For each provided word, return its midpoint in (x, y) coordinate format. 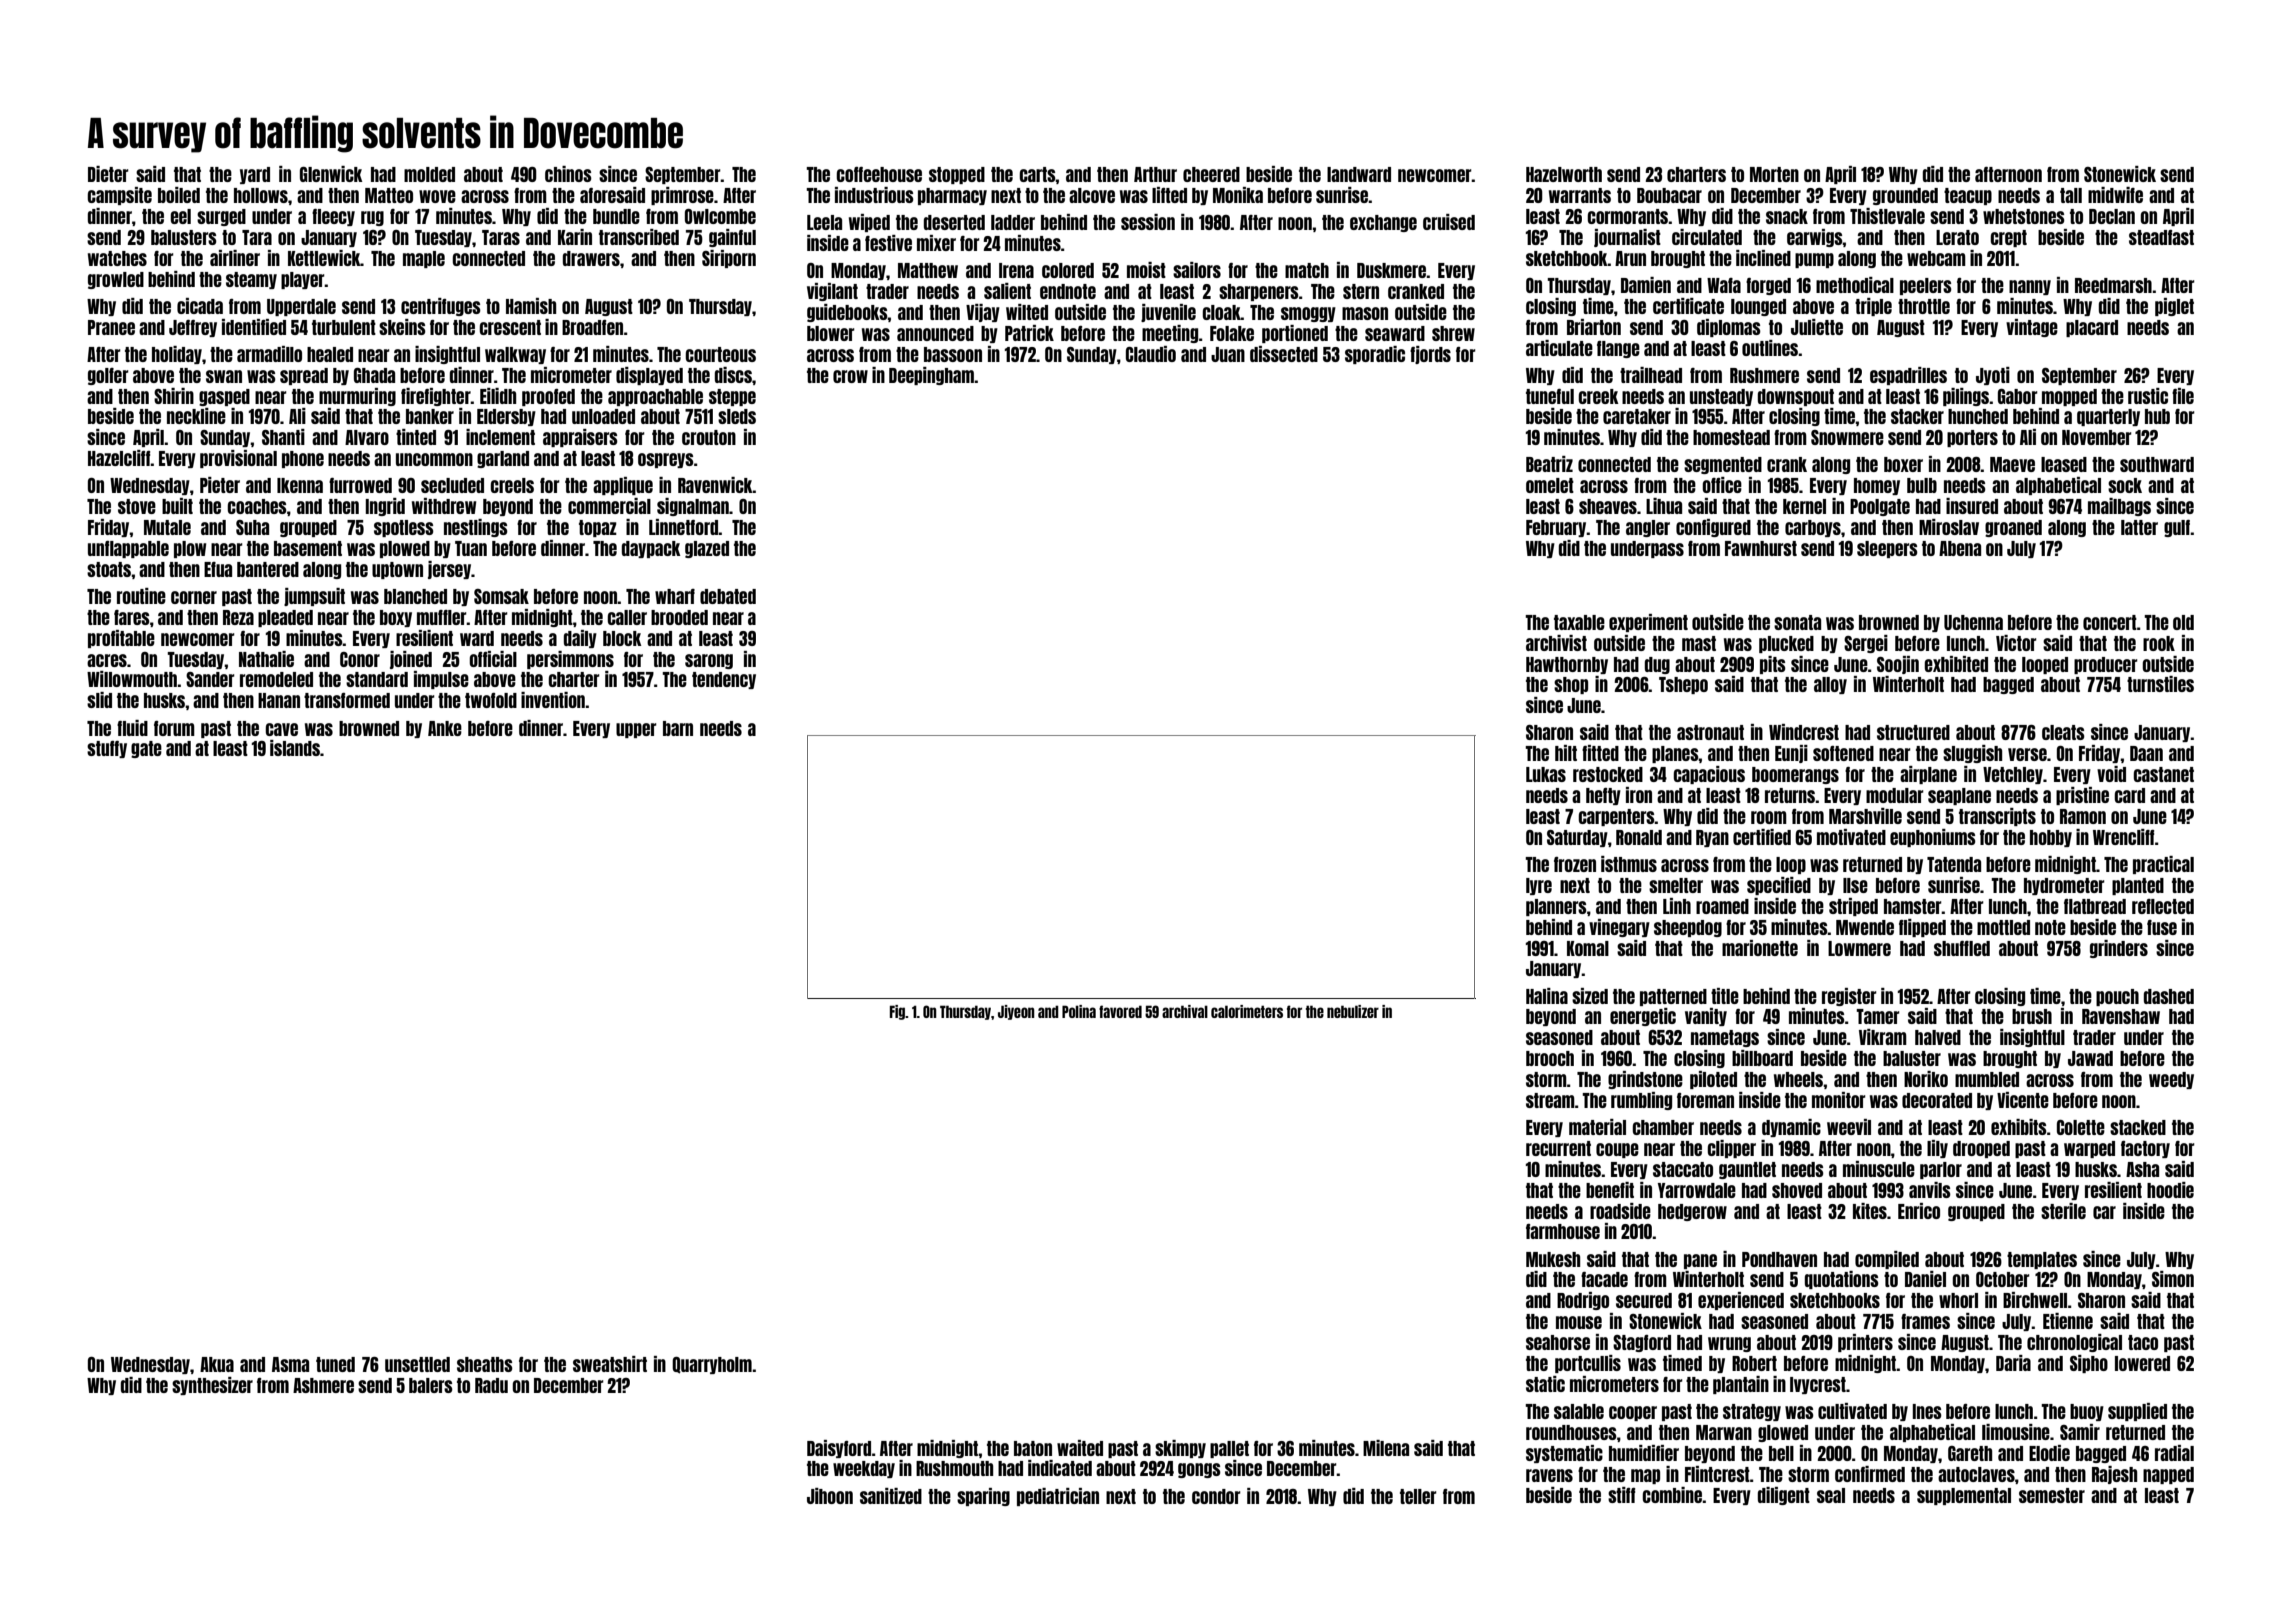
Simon (2173, 1279)
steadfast (2161, 237)
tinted (416, 437)
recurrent (1558, 1148)
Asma (290, 1364)
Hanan (279, 700)
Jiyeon (1016, 1012)
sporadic (1375, 355)
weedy (2171, 1080)
